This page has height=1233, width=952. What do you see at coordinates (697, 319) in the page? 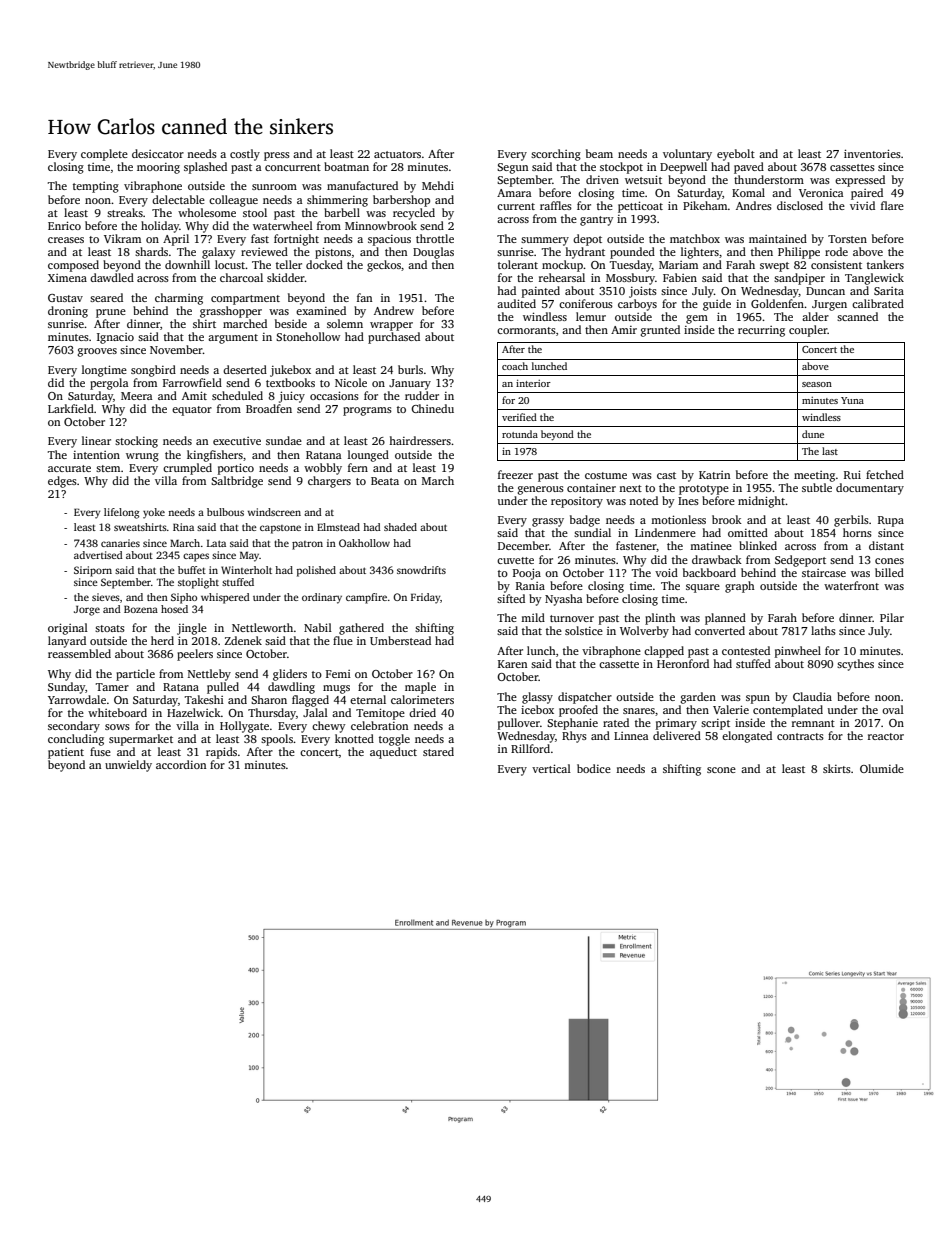
I see `gem` at bounding box center [697, 319].
